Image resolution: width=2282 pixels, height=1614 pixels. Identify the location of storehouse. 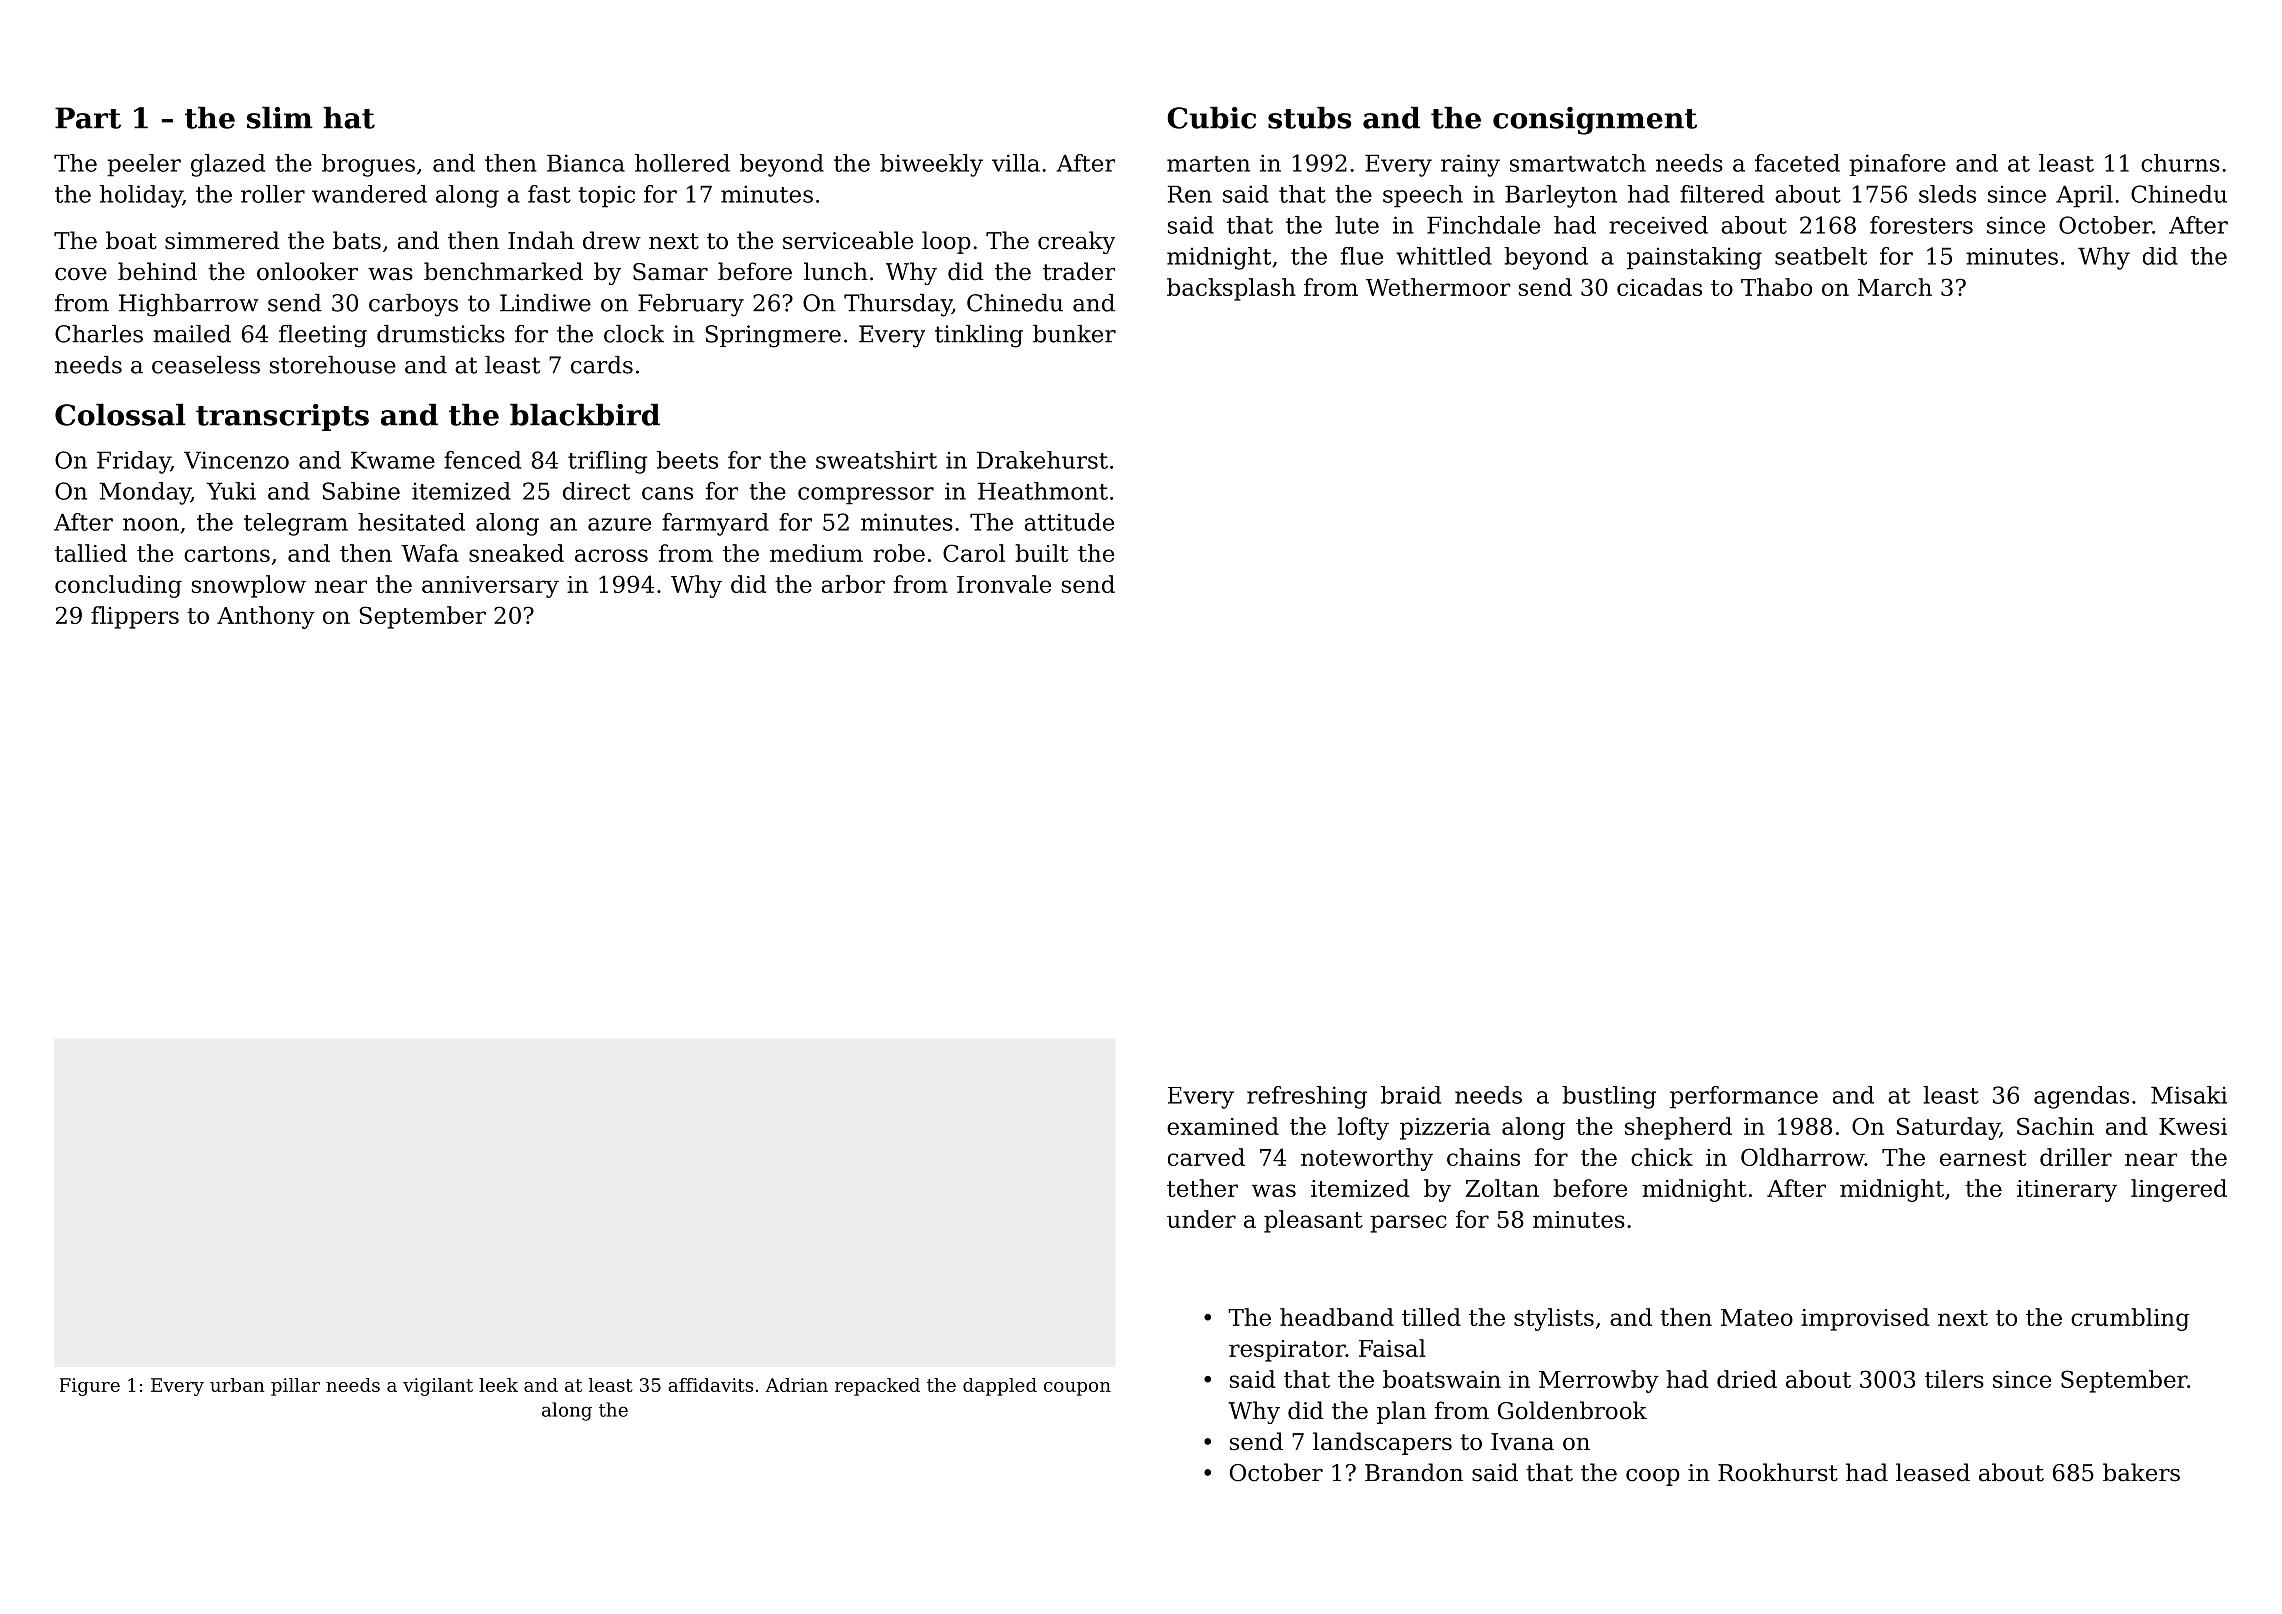
(333, 365).
